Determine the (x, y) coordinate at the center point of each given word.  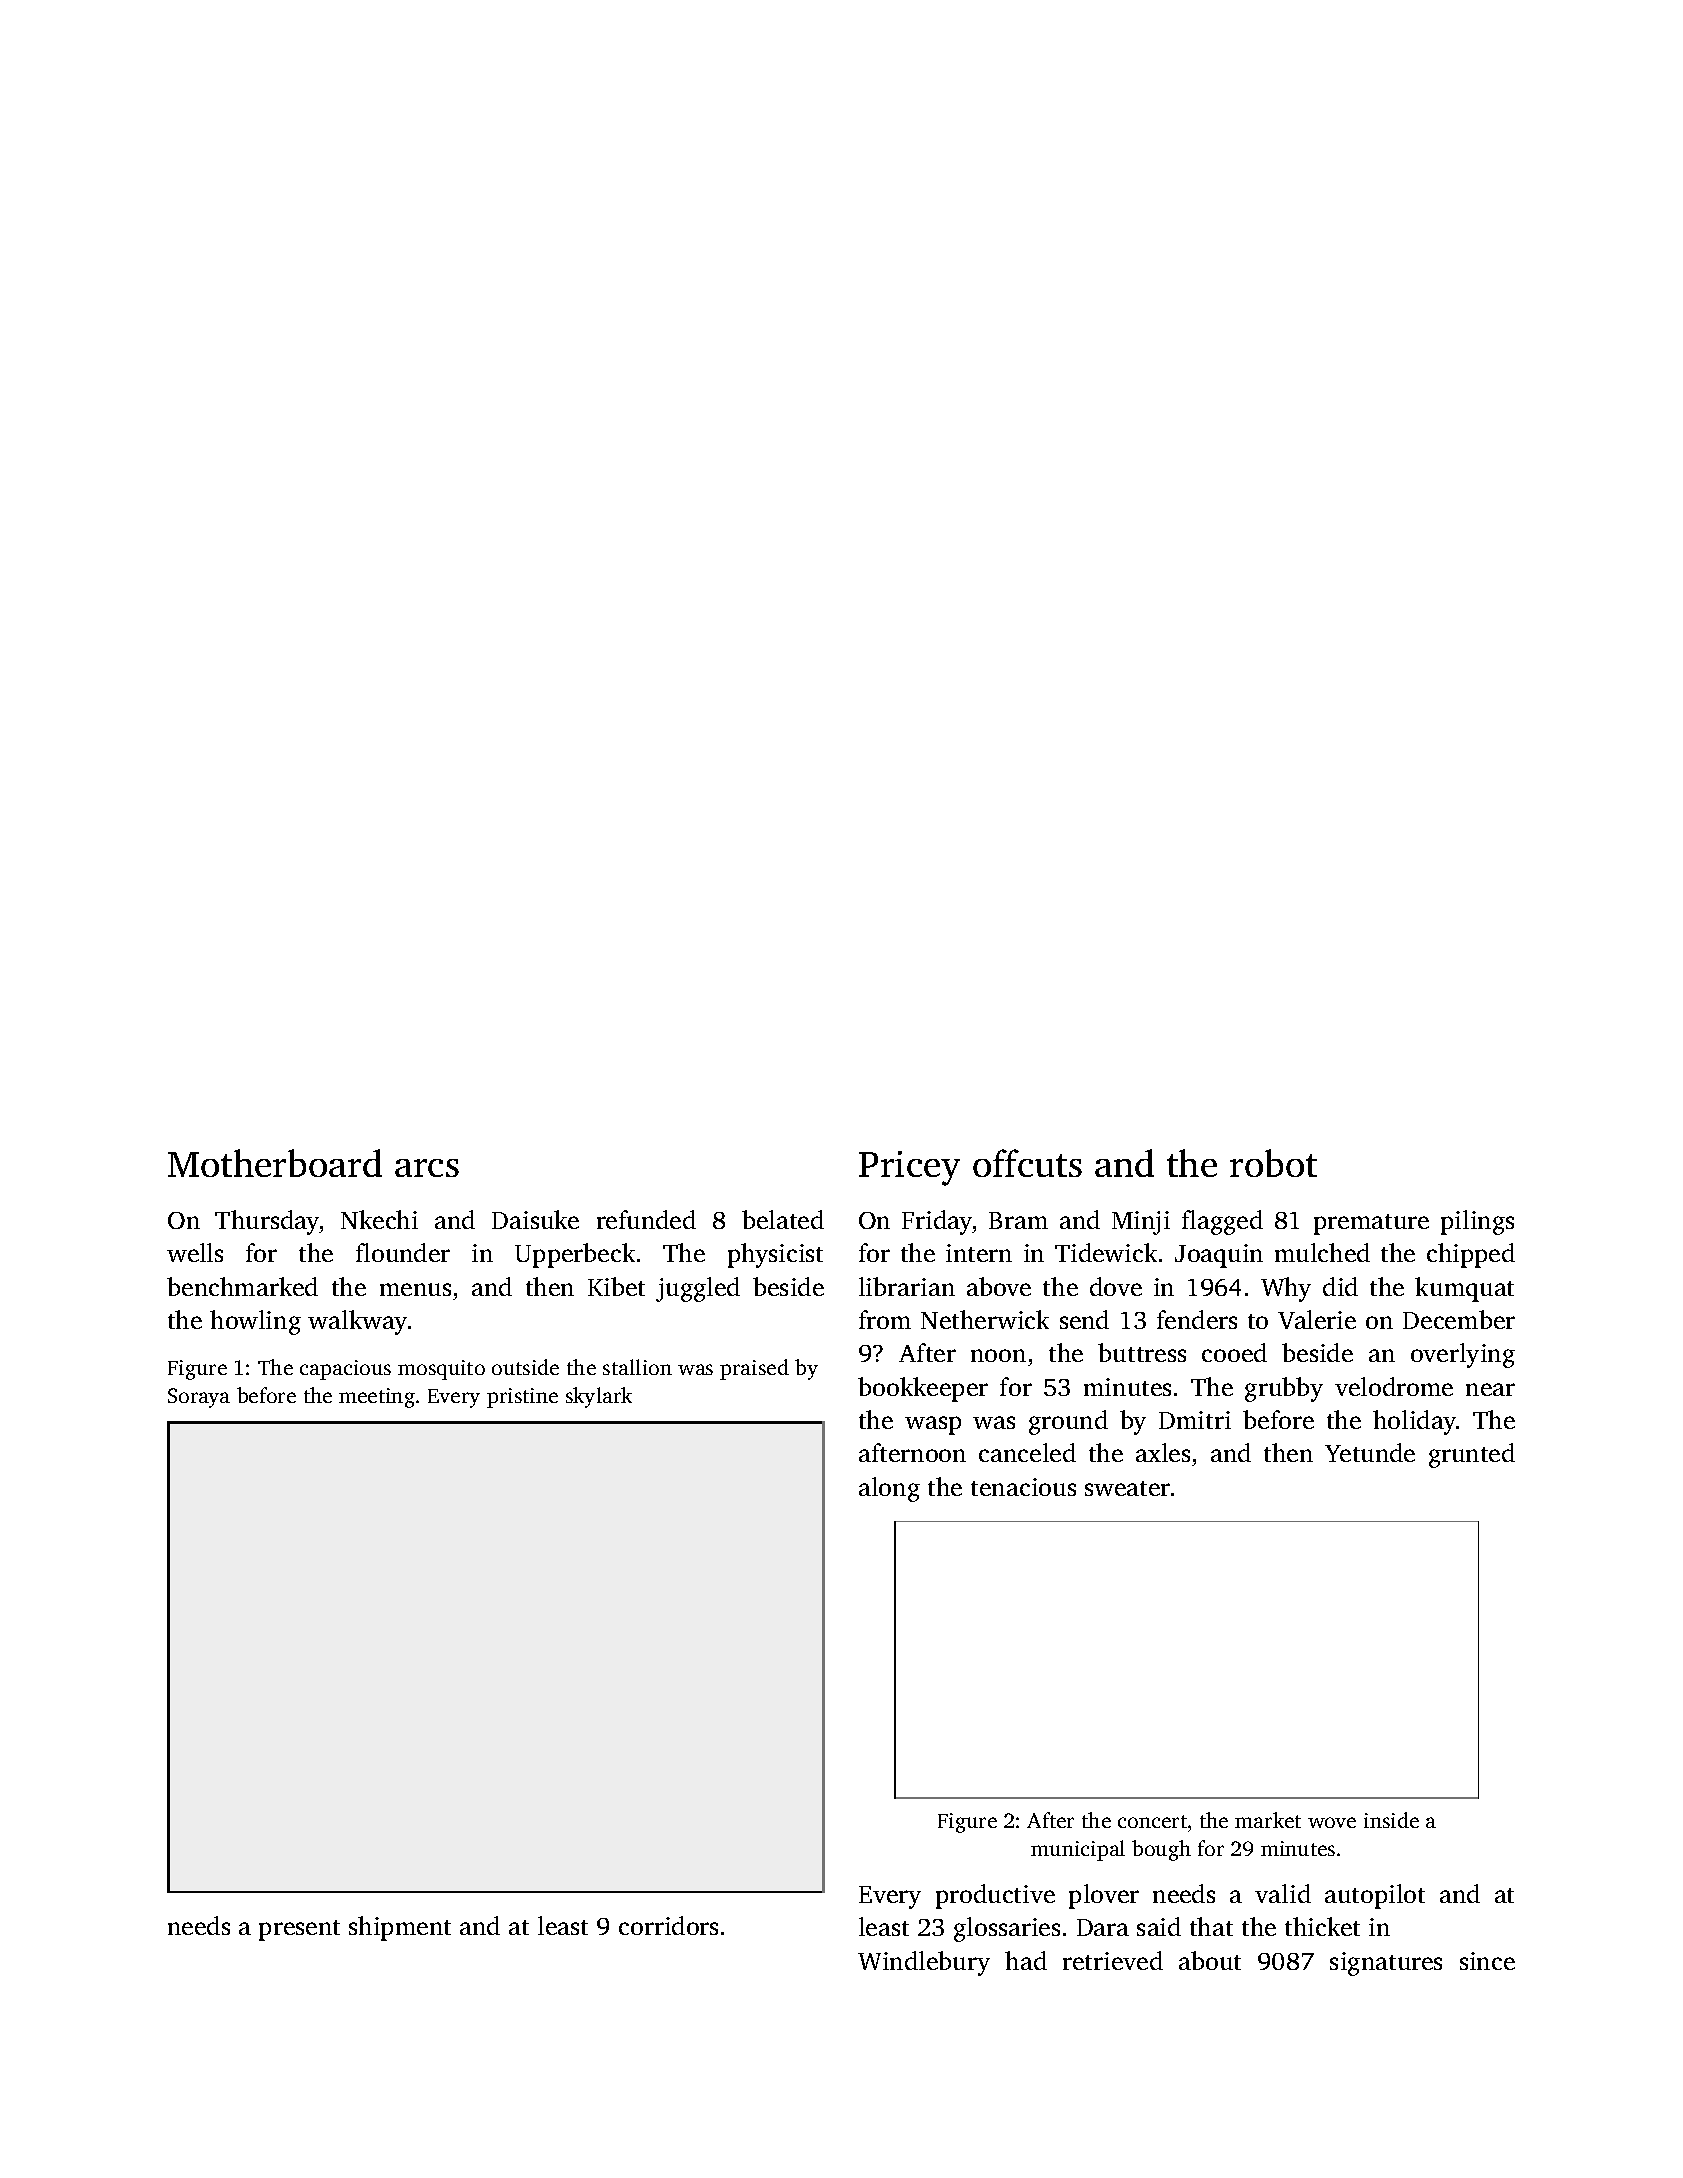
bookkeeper (923, 1389)
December (1459, 1319)
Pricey (909, 1168)
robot (1273, 1163)
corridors (668, 1925)
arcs (427, 1168)
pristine (522, 1398)
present (299, 1930)
